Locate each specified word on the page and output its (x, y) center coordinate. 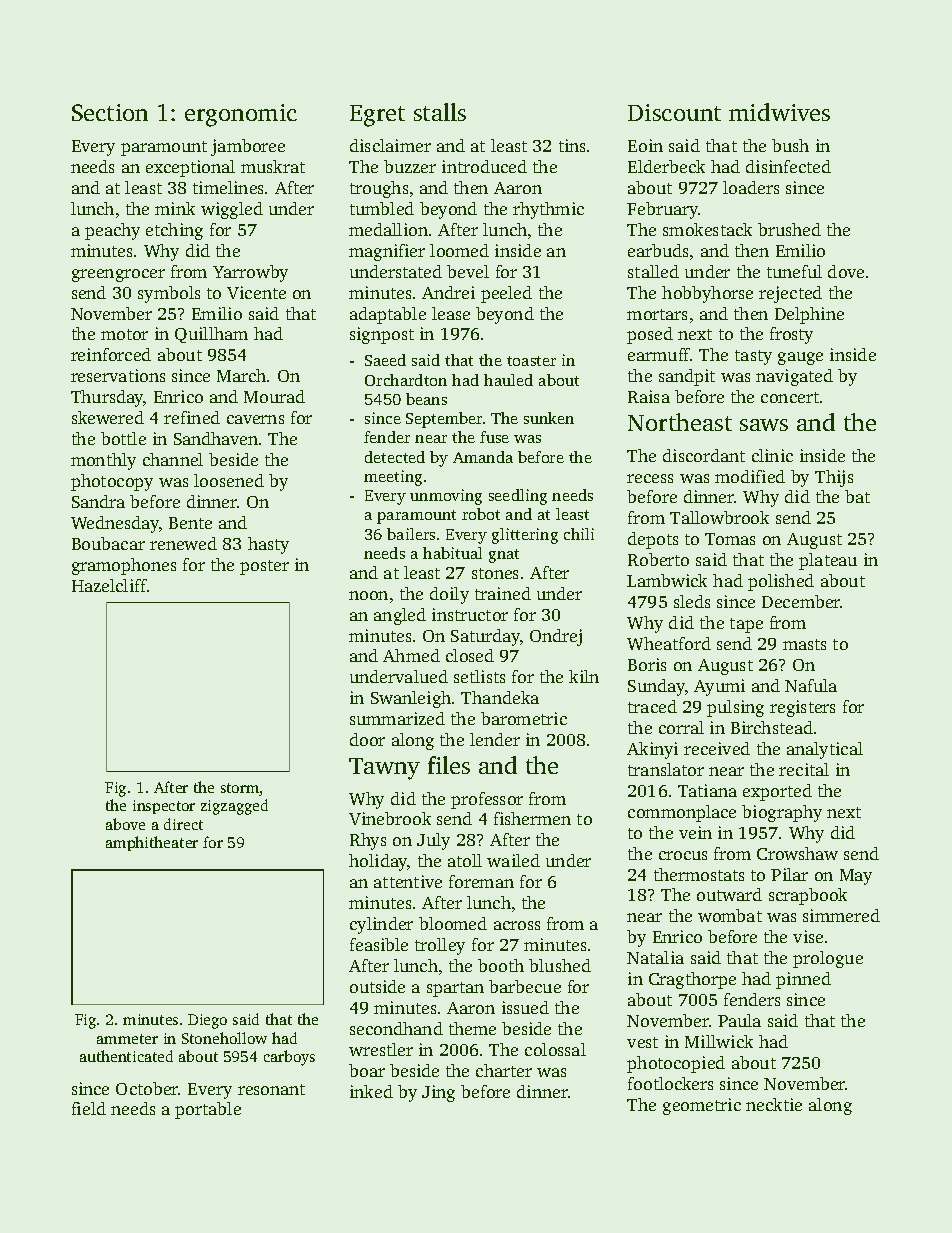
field (89, 1108)
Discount (674, 112)
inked (371, 1091)
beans (426, 399)
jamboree (248, 147)
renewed (183, 543)
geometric (702, 1106)
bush (790, 145)
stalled (653, 271)
